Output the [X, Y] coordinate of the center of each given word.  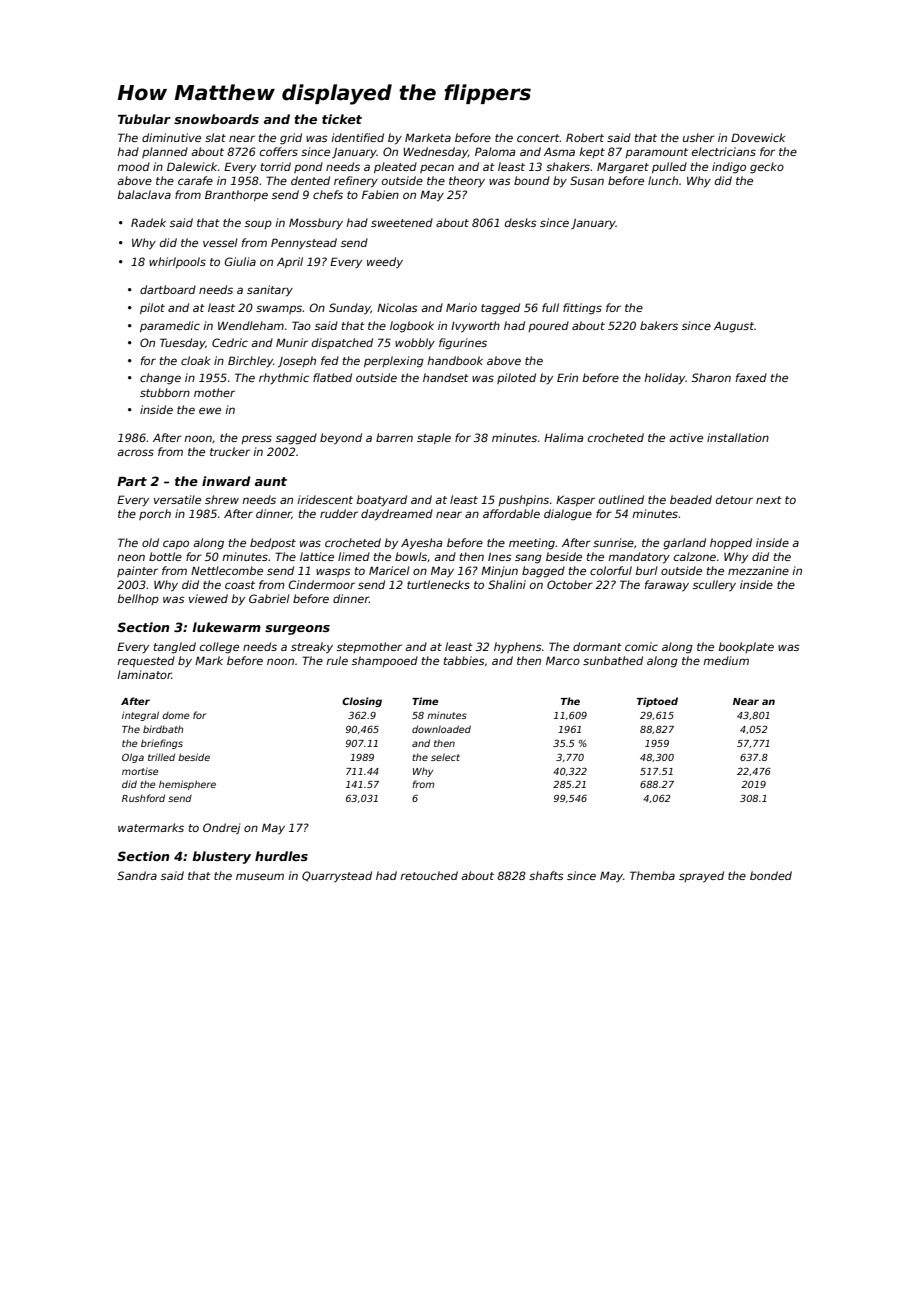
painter [137, 571]
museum [260, 876]
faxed [751, 377]
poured [548, 326]
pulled [669, 167]
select [445, 757]
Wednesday [435, 152]
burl [646, 570]
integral [140, 716]
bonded [771, 875]
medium [726, 660]
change [160, 379]
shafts [546, 875]
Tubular [144, 119]
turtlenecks [438, 584]
